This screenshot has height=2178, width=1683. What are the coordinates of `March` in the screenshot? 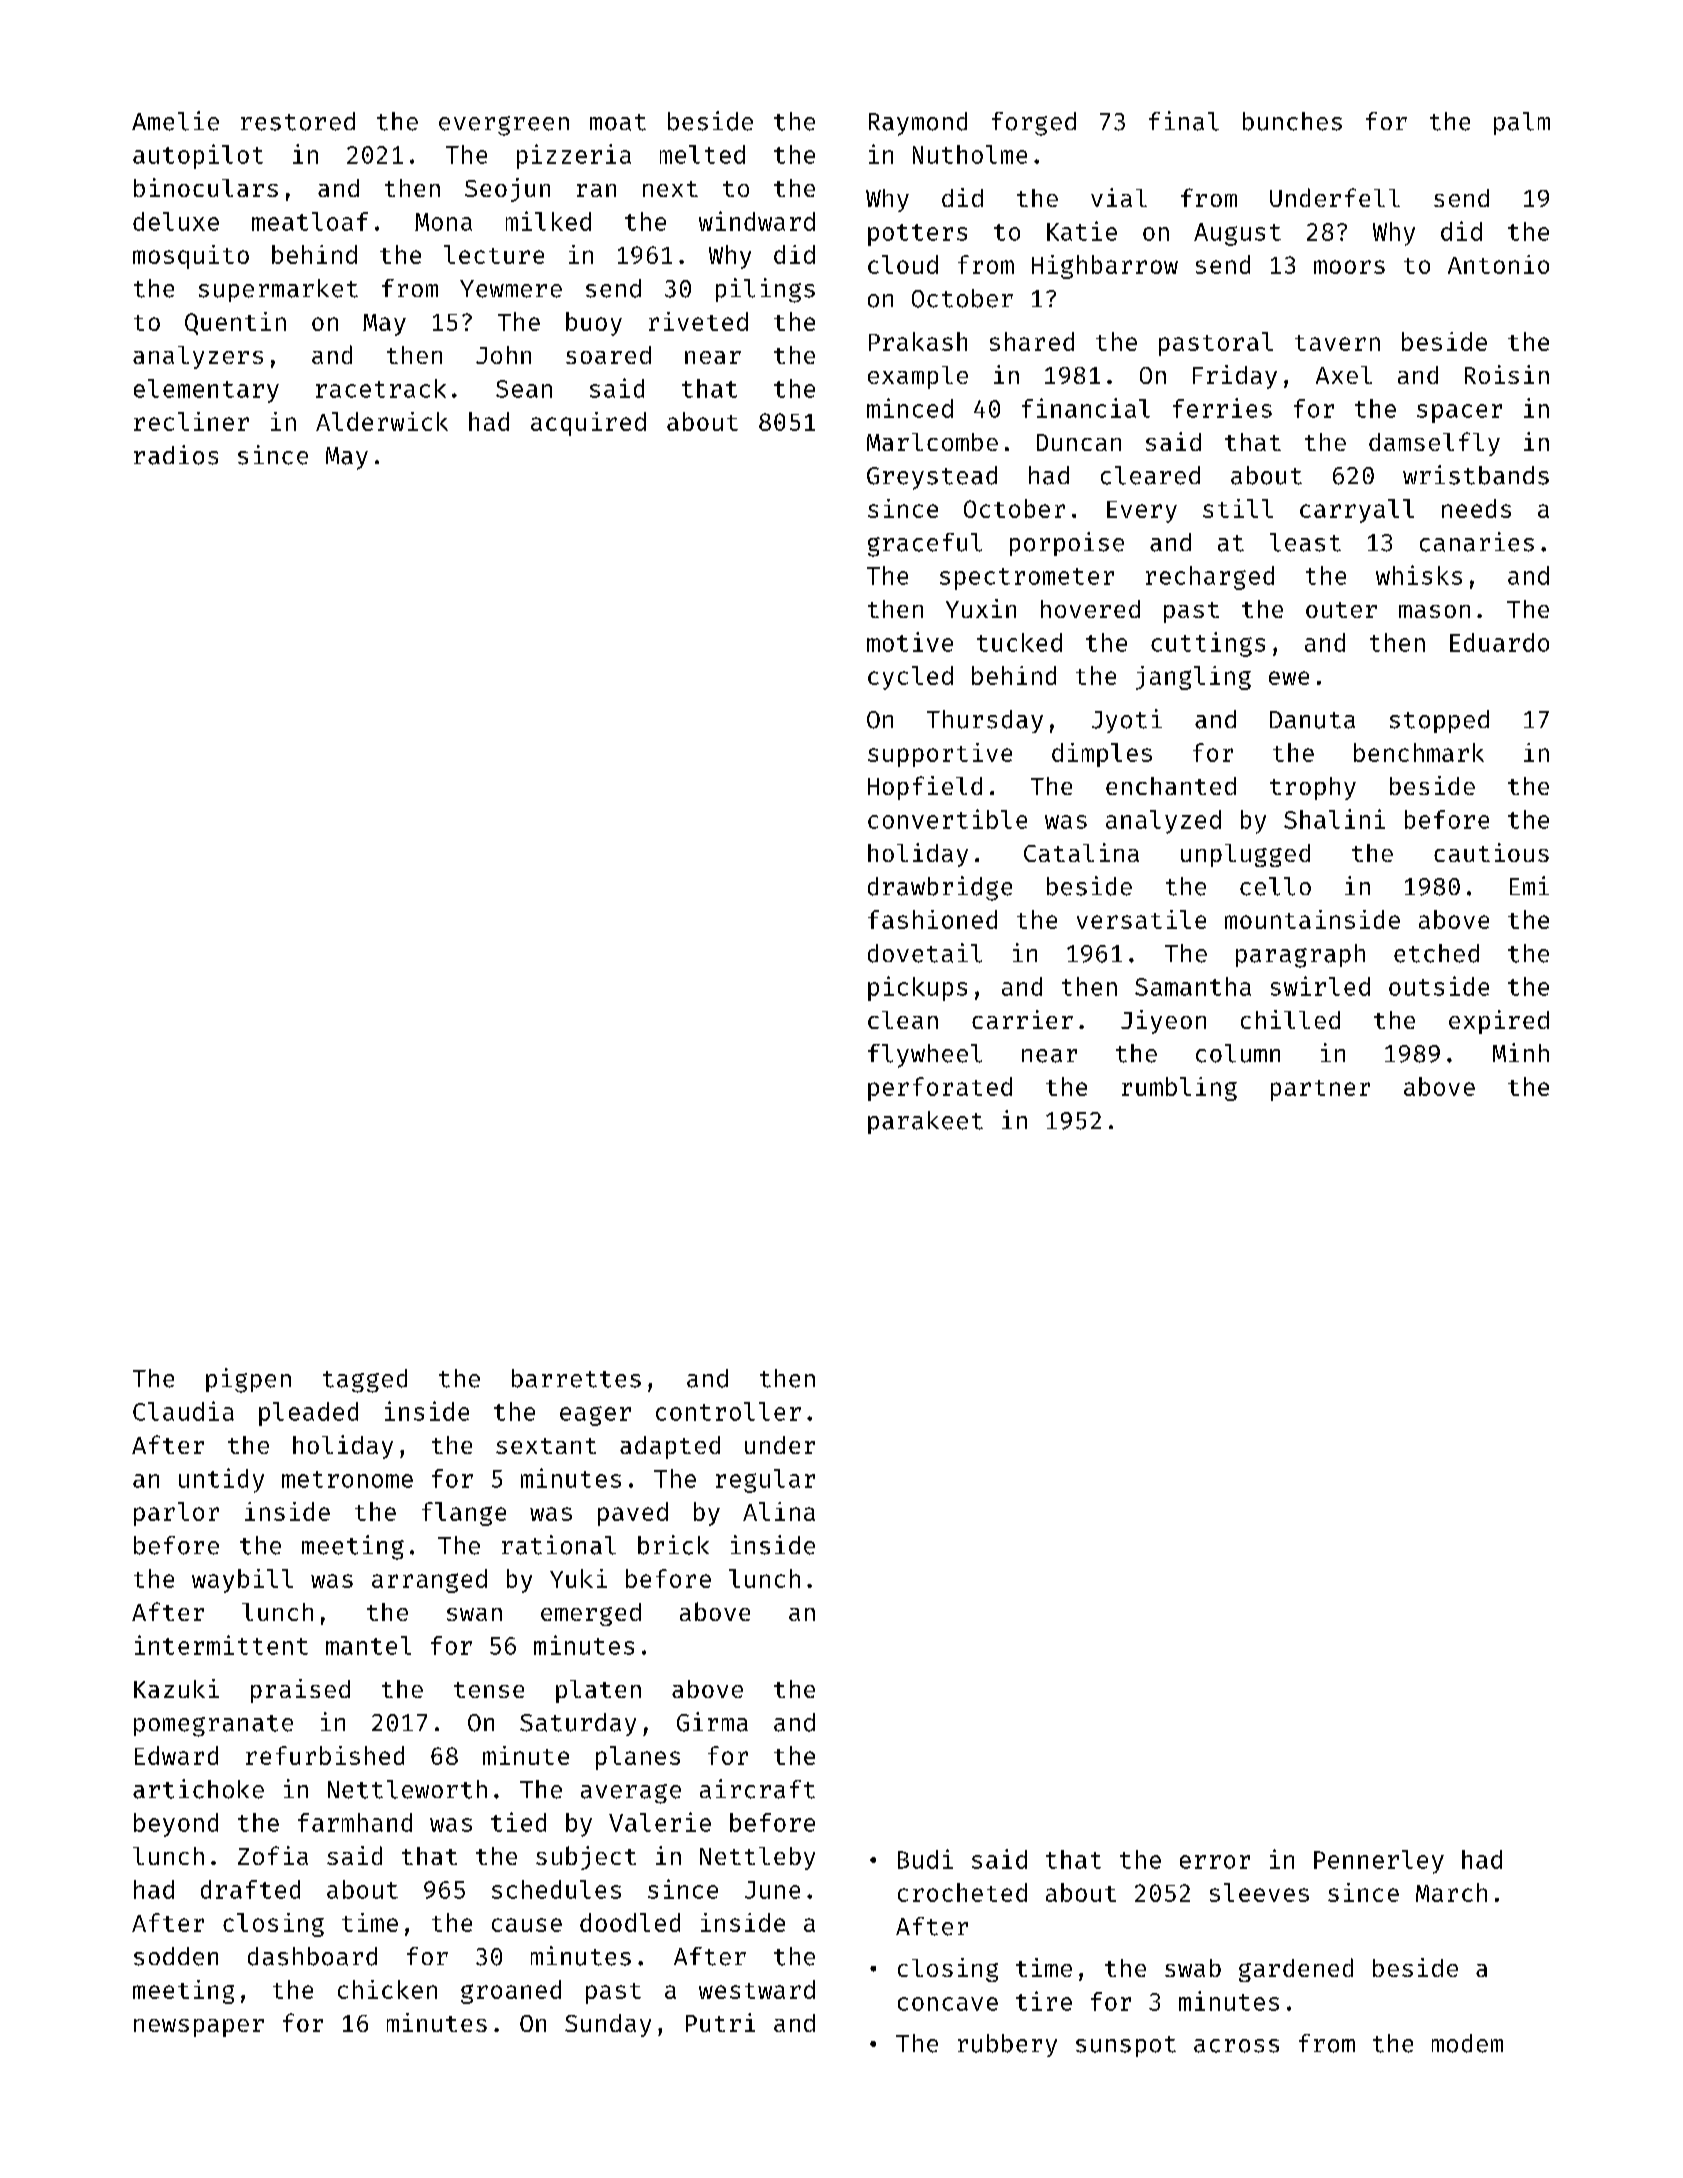 It's located at (1451, 1892).
